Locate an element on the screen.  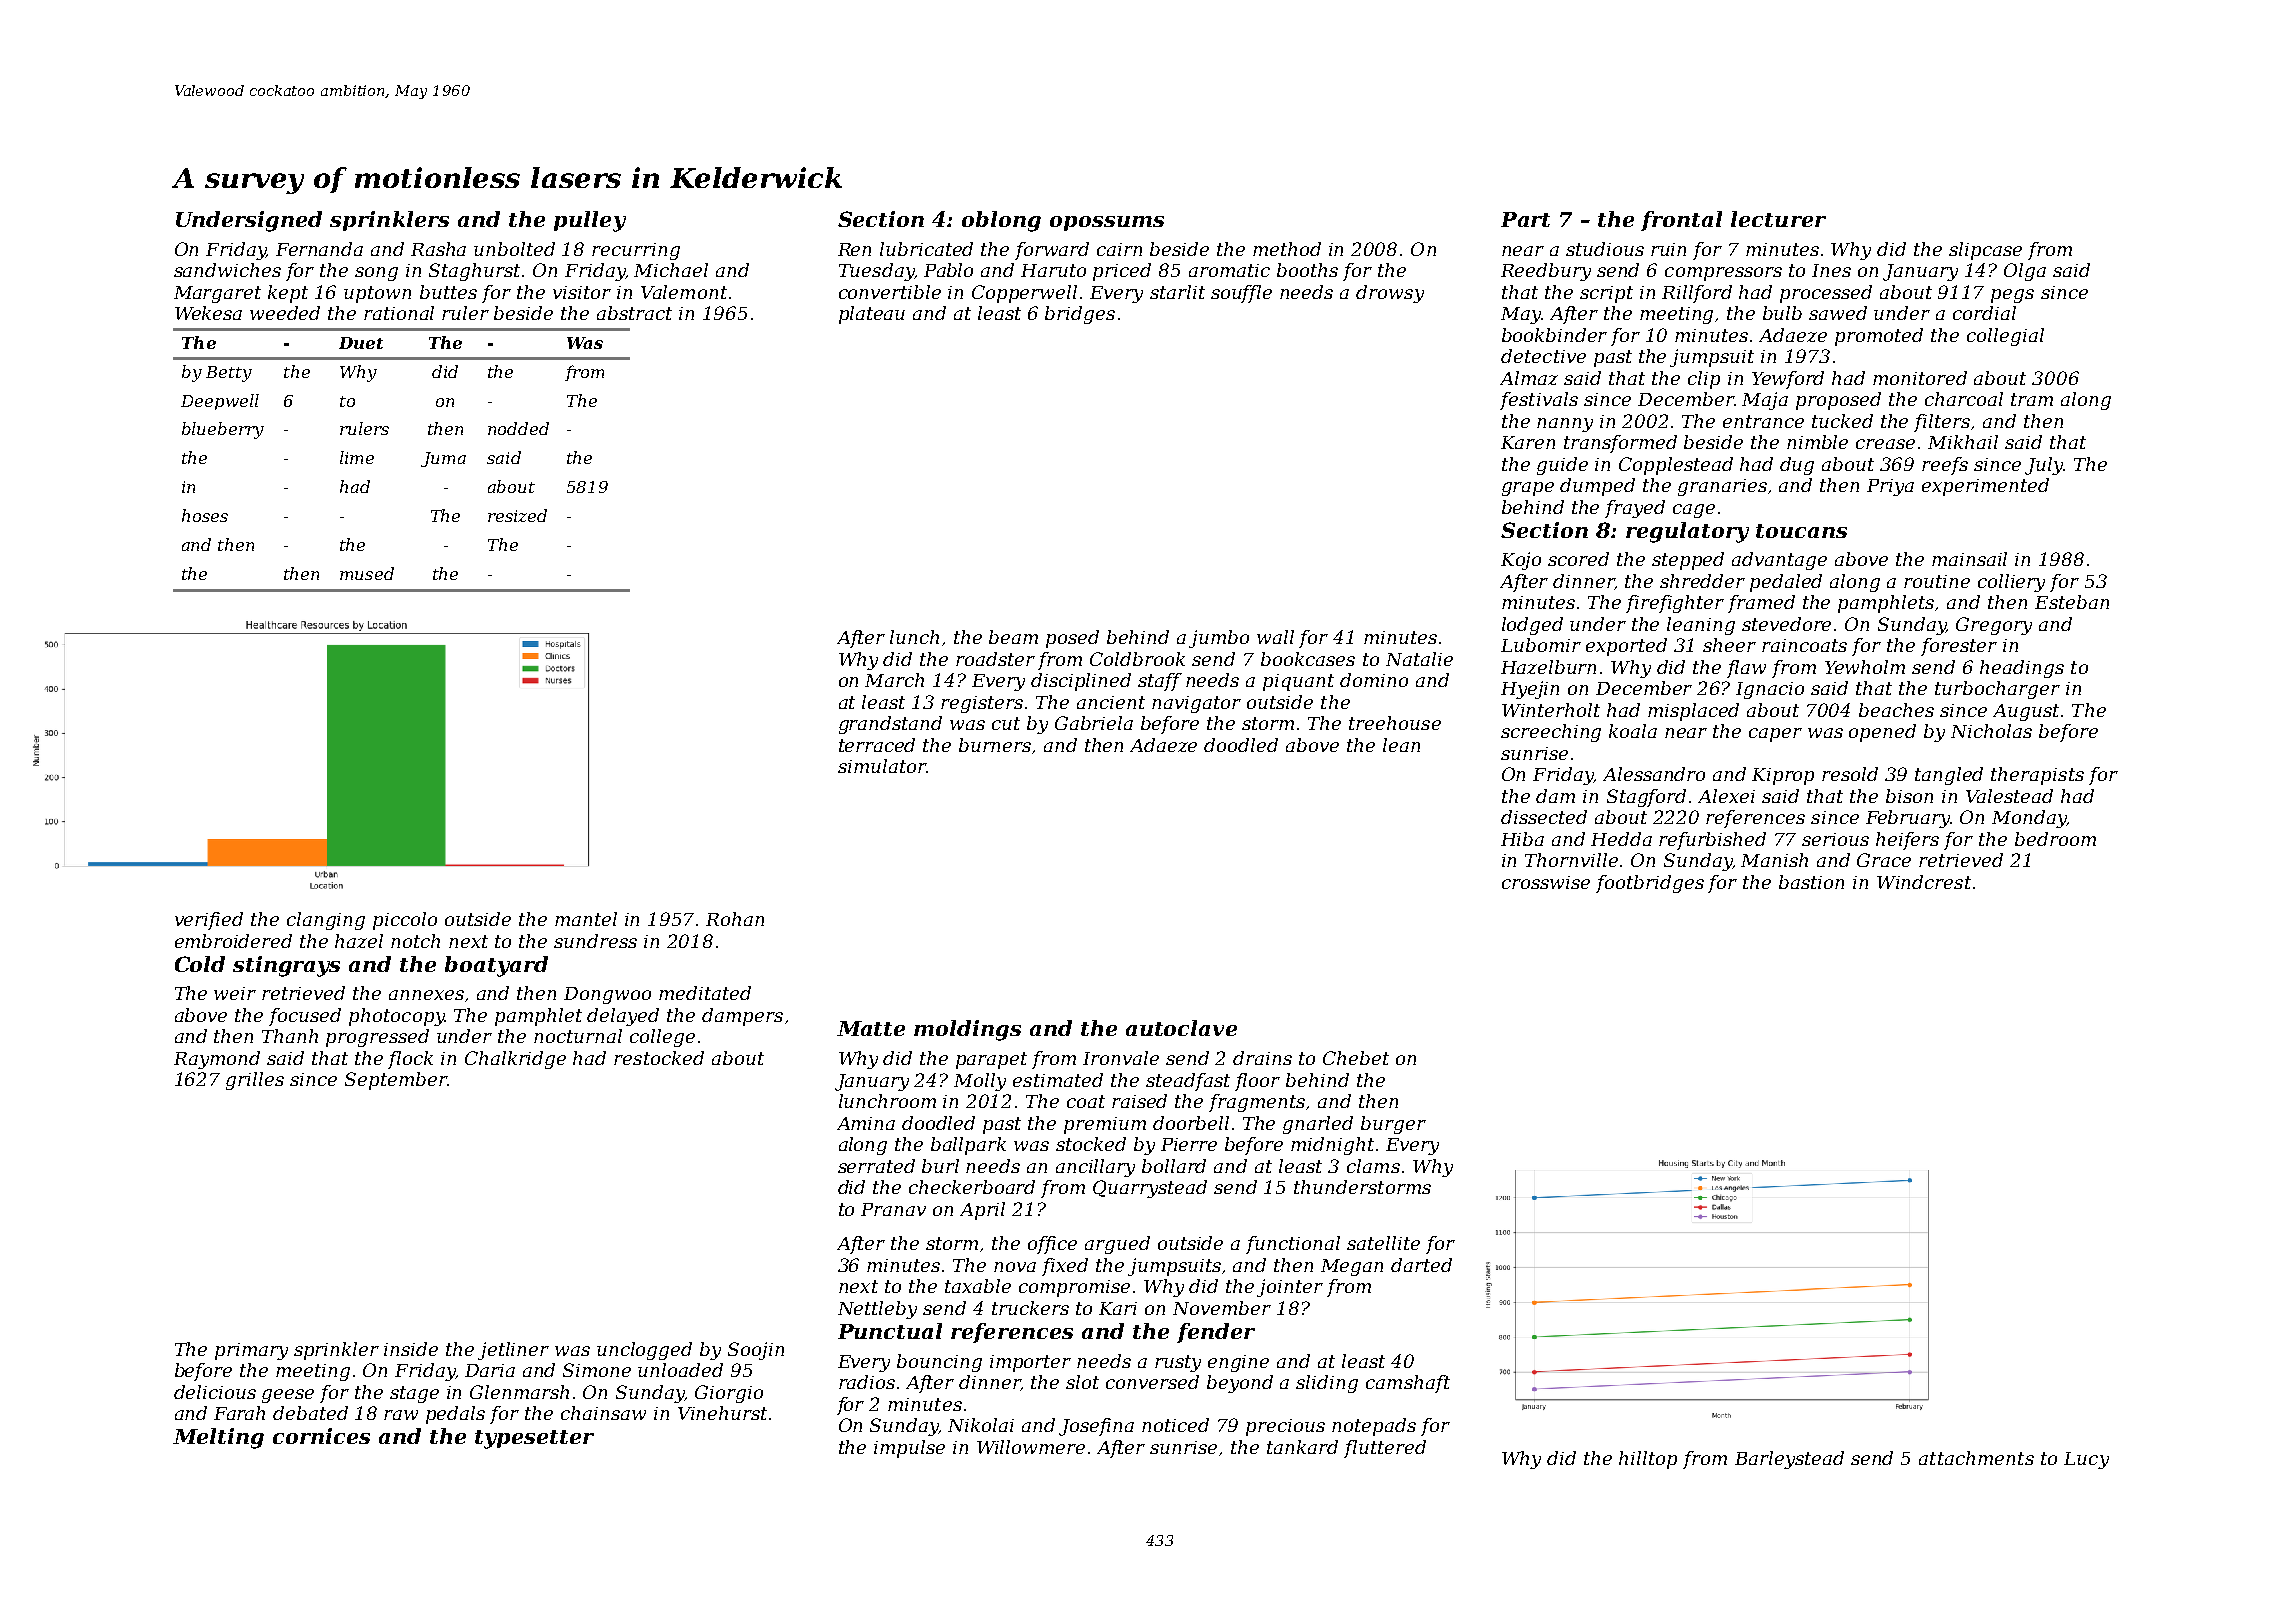
Esteban is located at coordinates (2072, 602).
